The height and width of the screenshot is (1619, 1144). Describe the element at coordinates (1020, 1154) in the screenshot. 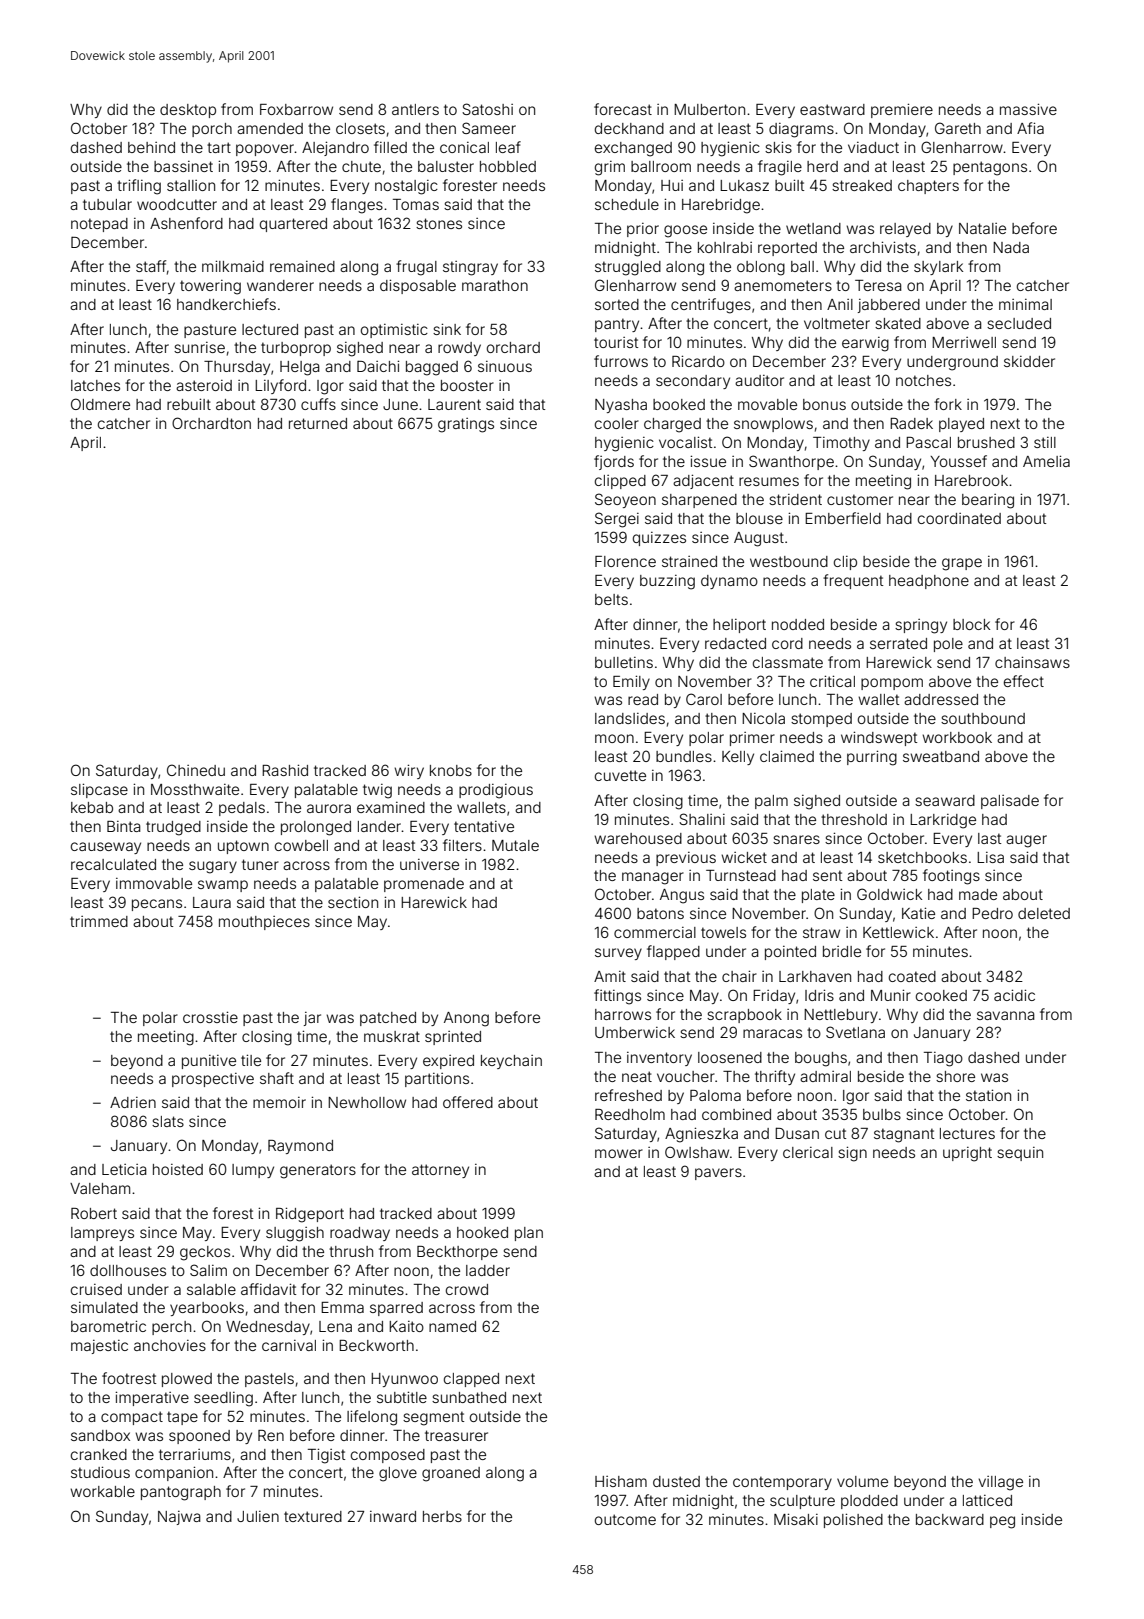

I see `sequin` at that location.
